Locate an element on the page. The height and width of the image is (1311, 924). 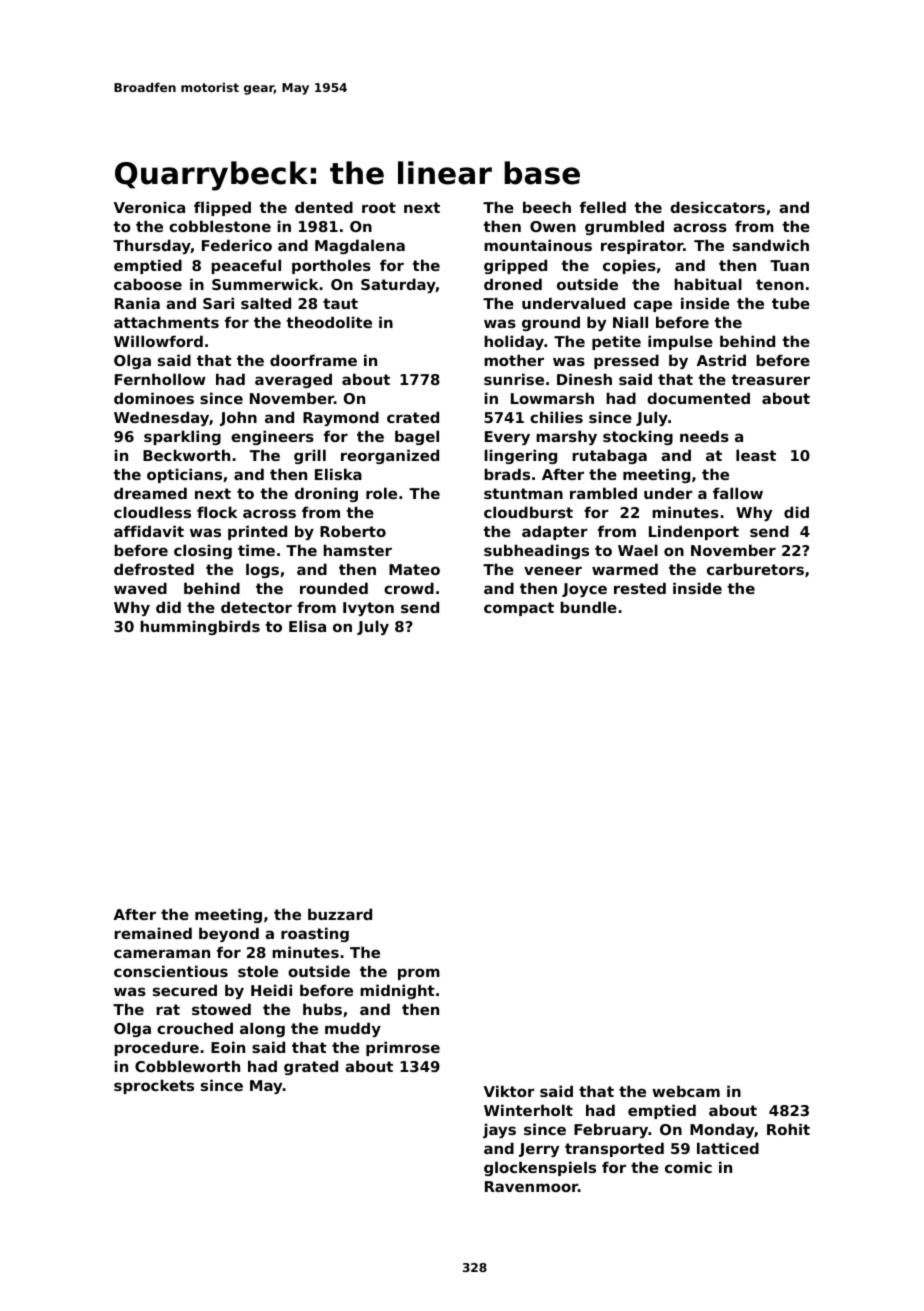
tube is located at coordinates (791, 303).
